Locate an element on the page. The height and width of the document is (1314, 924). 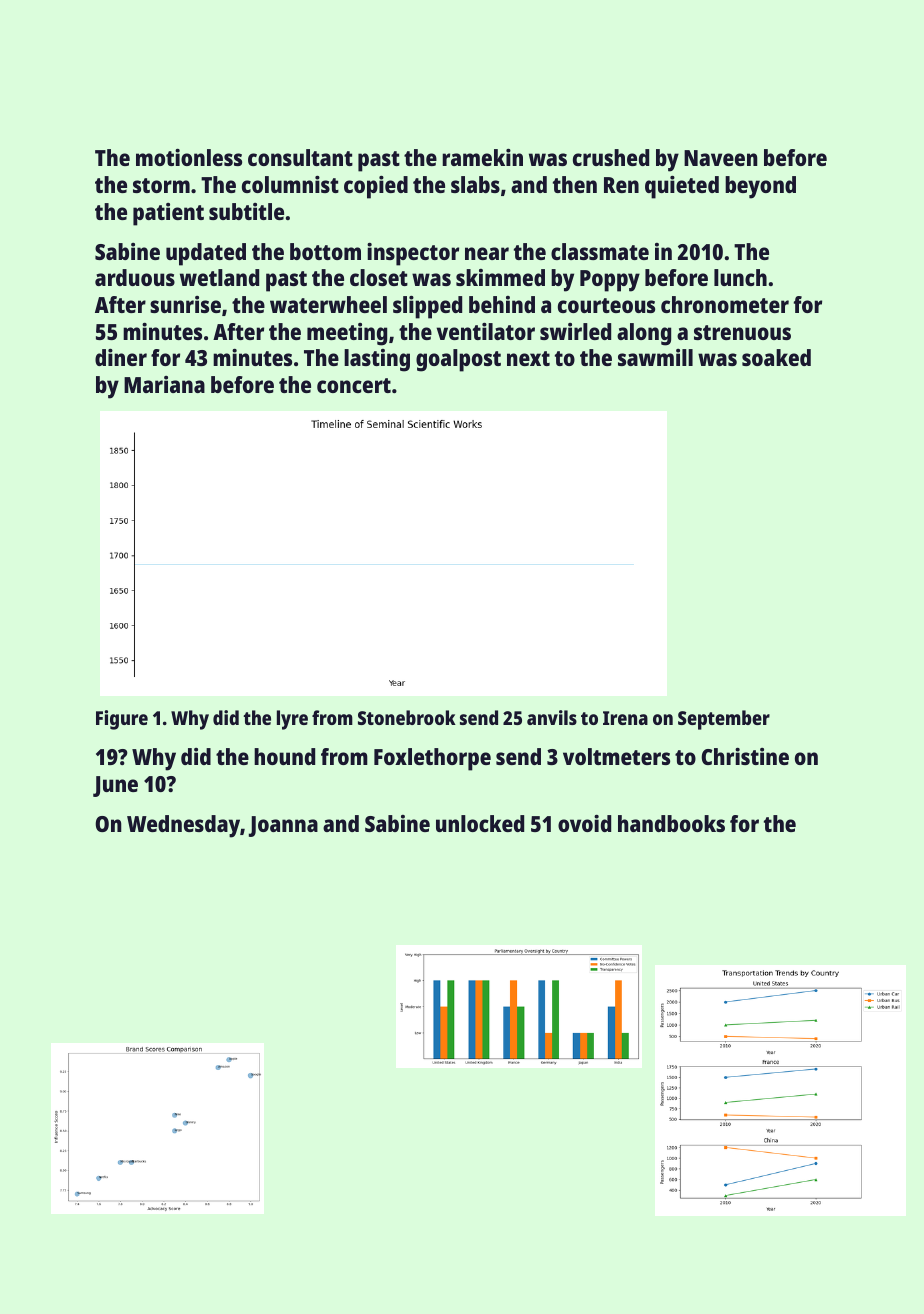
motionless is located at coordinates (189, 157).
